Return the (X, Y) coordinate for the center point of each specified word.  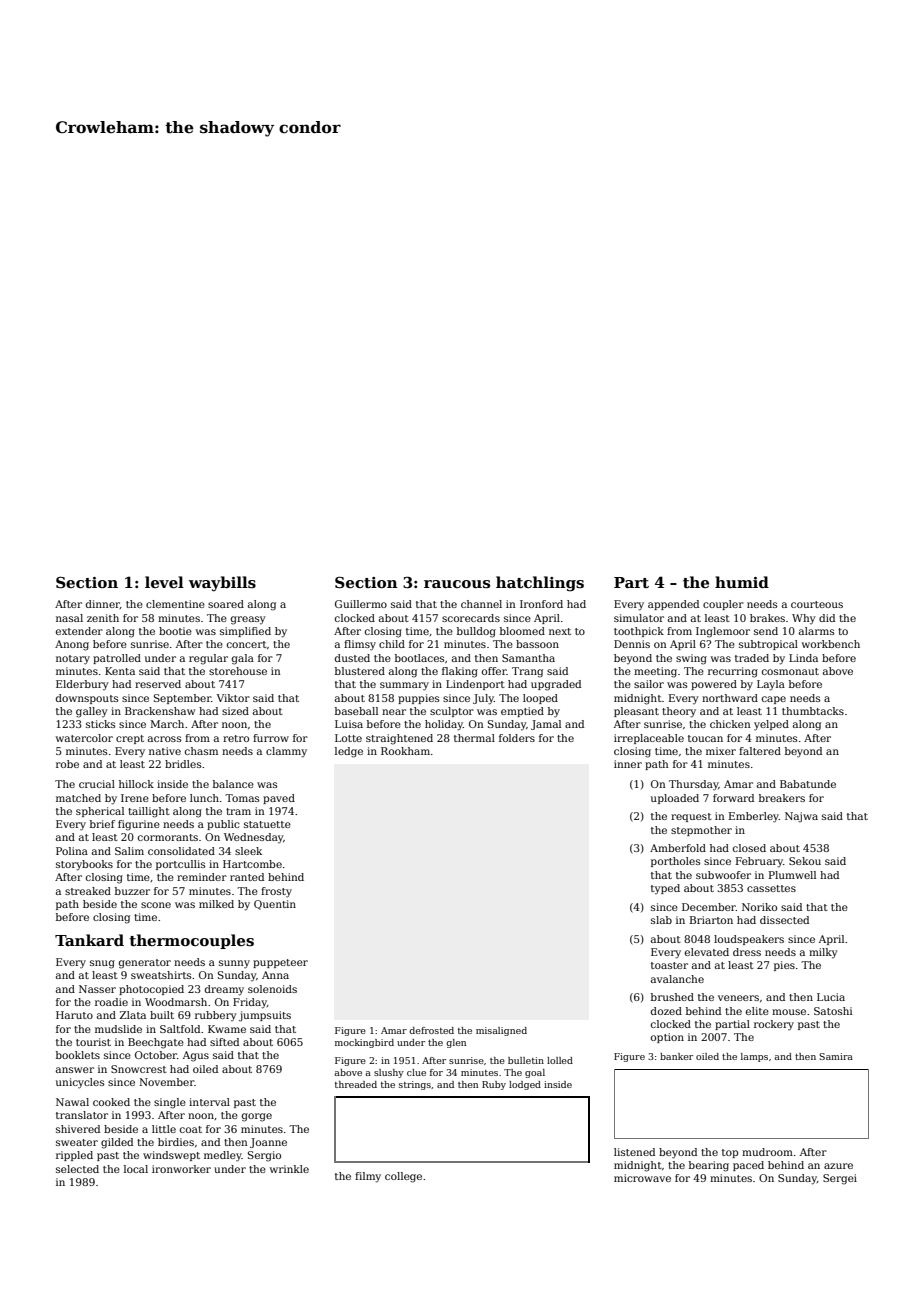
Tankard (89, 940)
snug (102, 964)
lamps (754, 1057)
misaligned (501, 1031)
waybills (222, 584)
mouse (789, 1012)
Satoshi (833, 1011)
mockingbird (364, 1043)
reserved (158, 684)
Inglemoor (723, 632)
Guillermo (361, 604)
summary (404, 686)
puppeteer (280, 963)
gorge (257, 1117)
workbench (831, 644)
